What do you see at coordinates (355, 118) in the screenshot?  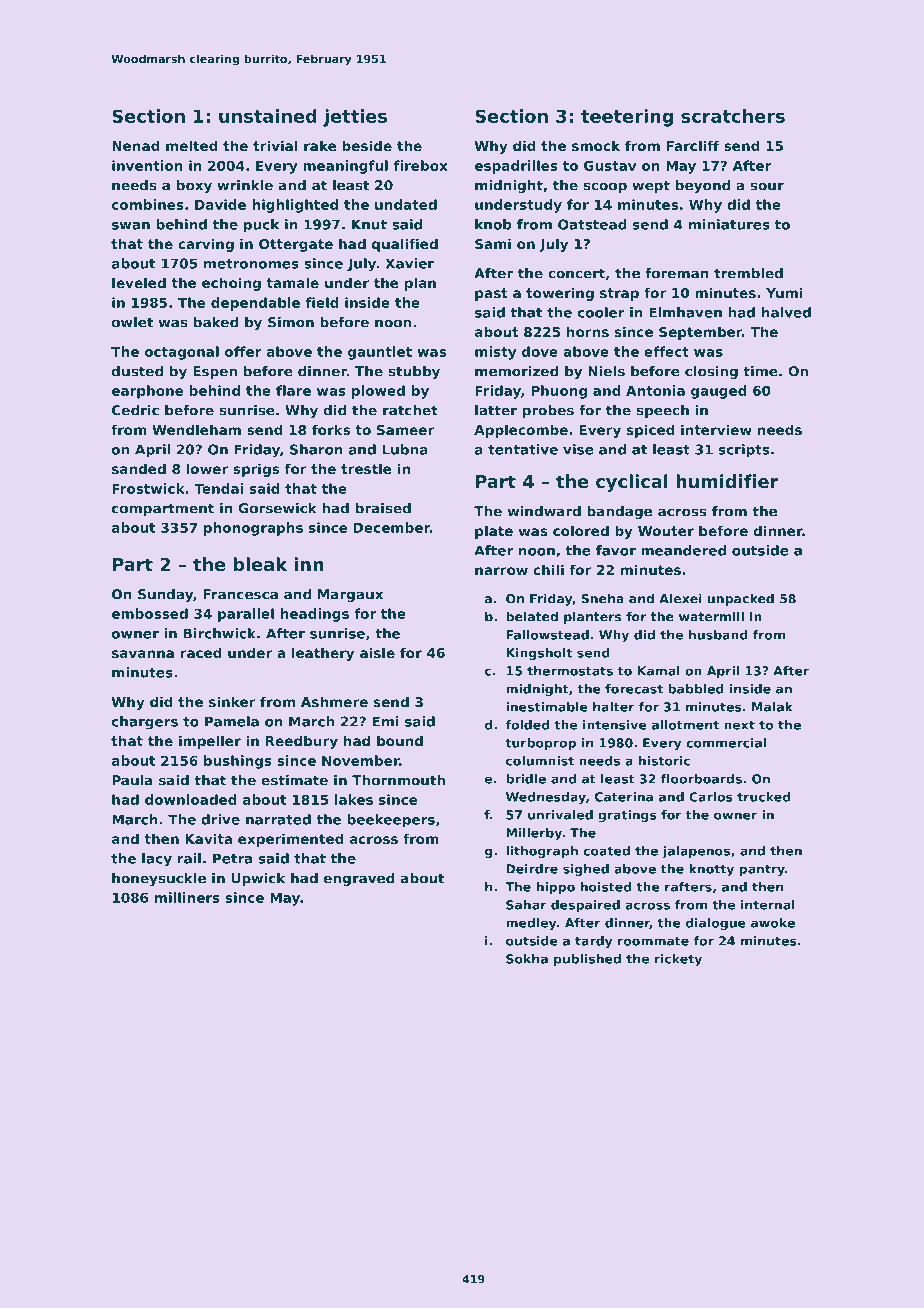 I see `jetties` at bounding box center [355, 118].
